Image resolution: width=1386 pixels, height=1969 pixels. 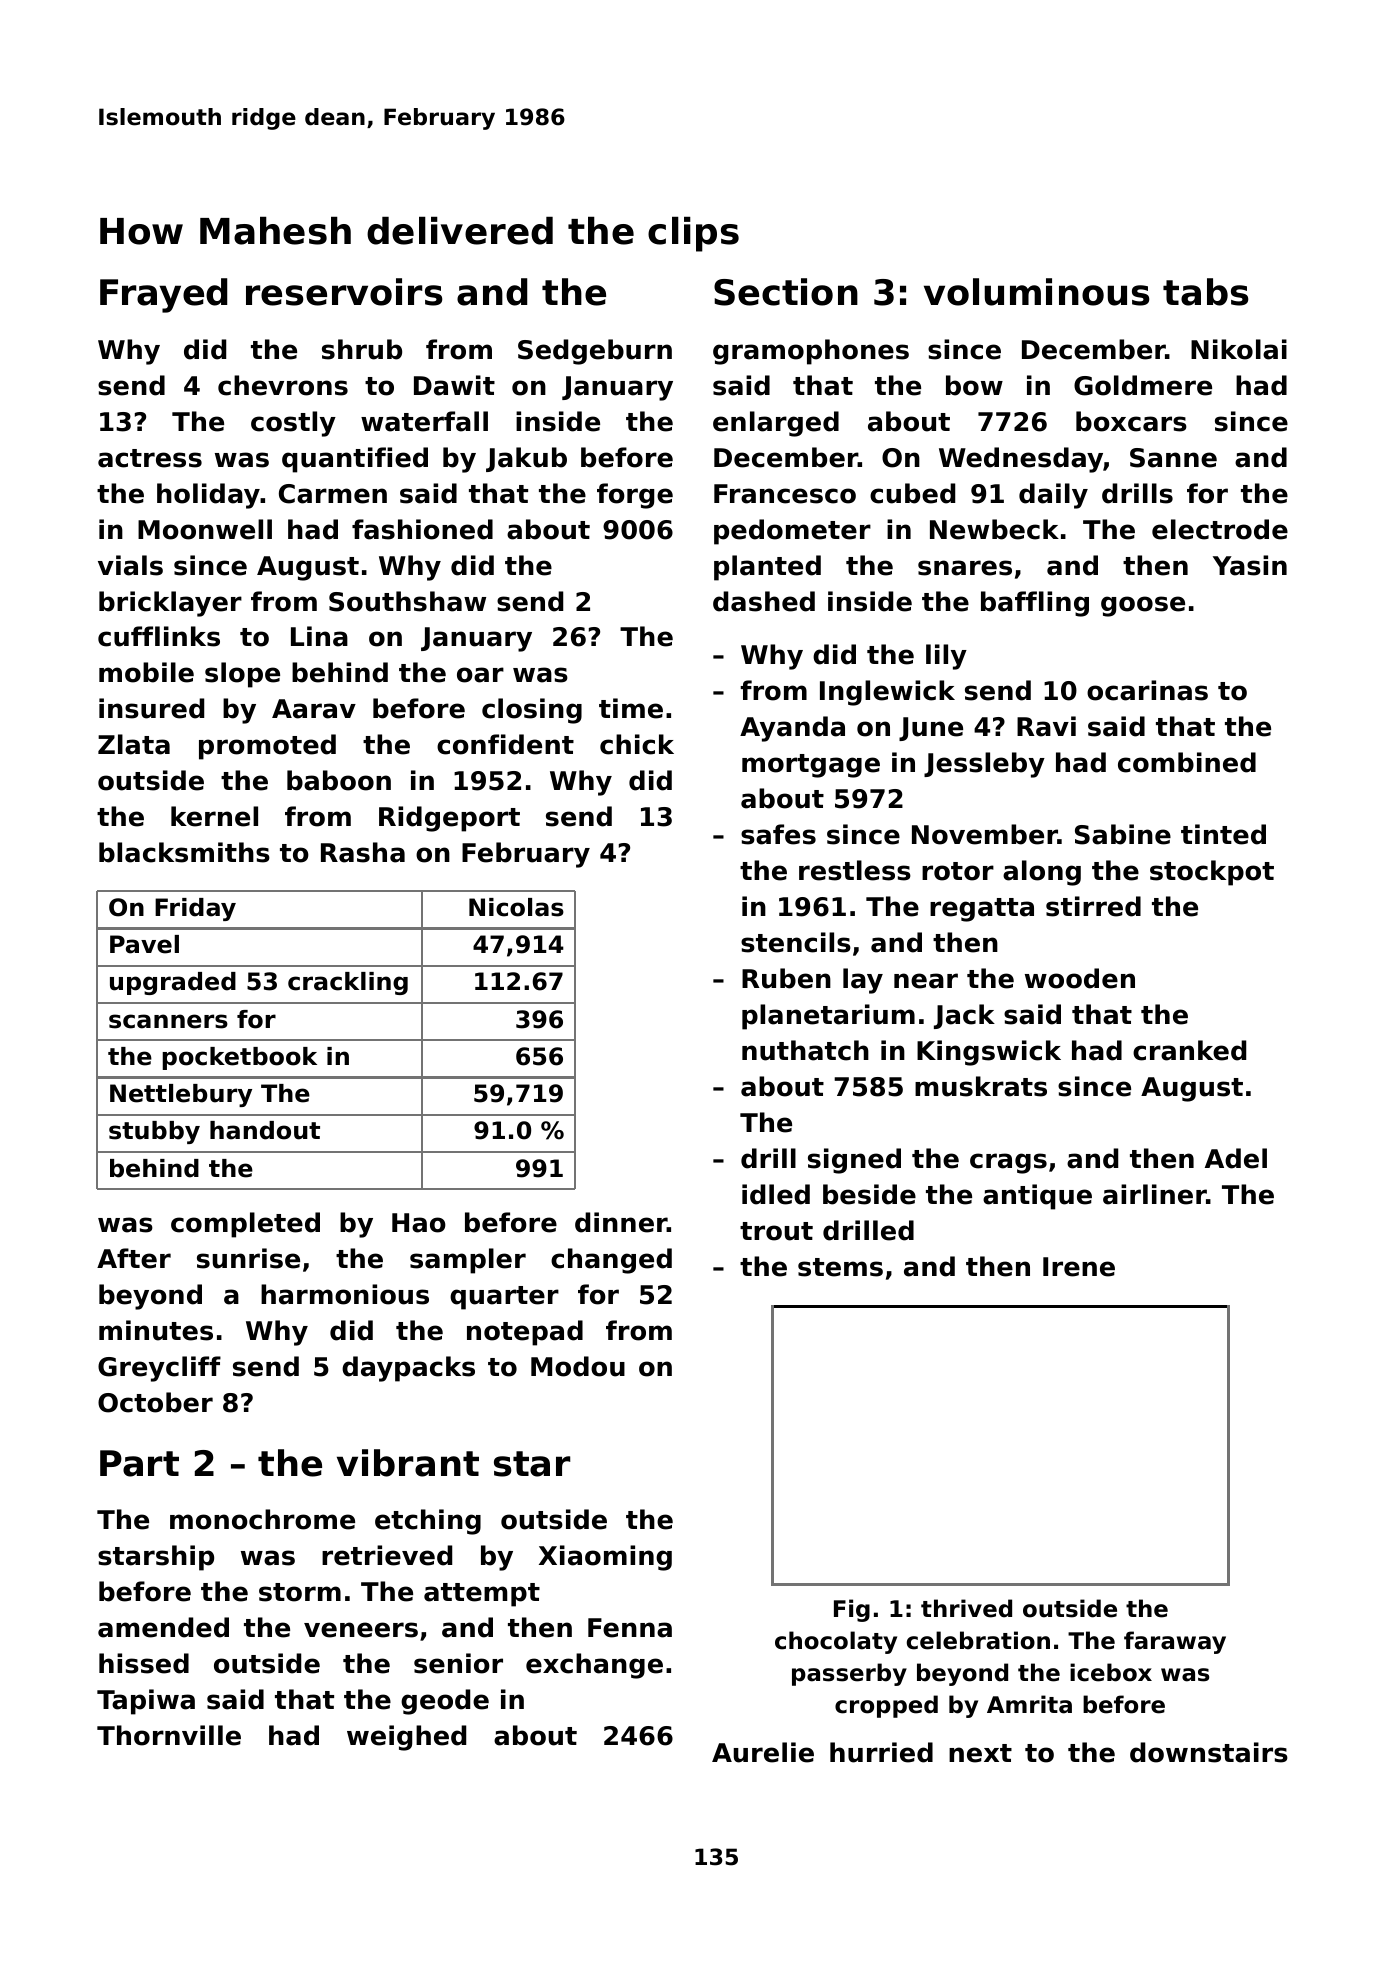 What do you see at coordinates (931, 729) in the document?
I see `June` at bounding box center [931, 729].
